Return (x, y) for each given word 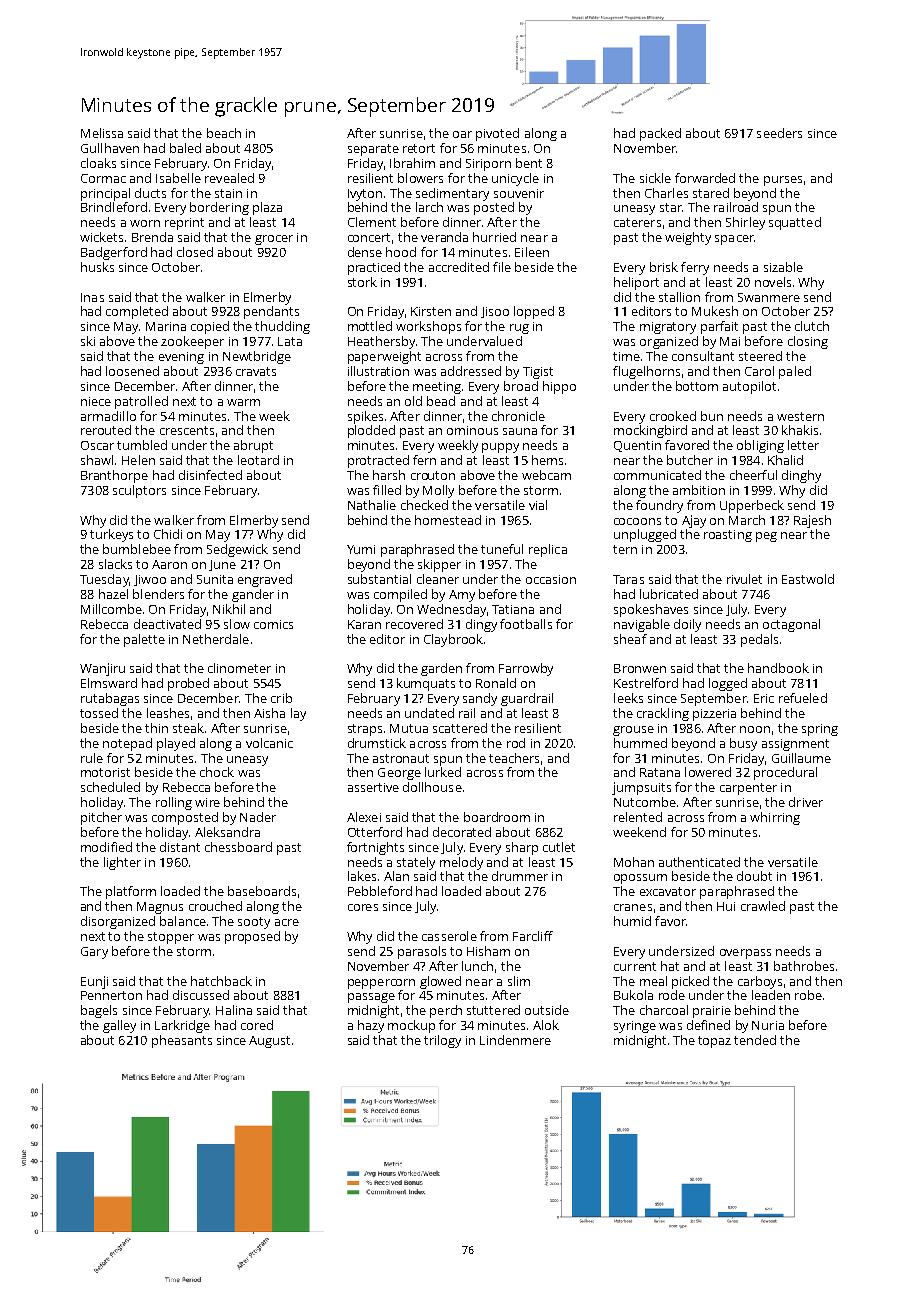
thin (156, 728)
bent (529, 163)
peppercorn (381, 984)
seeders (779, 133)
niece (96, 401)
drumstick (377, 743)
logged (728, 684)
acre (287, 922)
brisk (664, 267)
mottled (370, 326)
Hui (726, 906)
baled (185, 148)
